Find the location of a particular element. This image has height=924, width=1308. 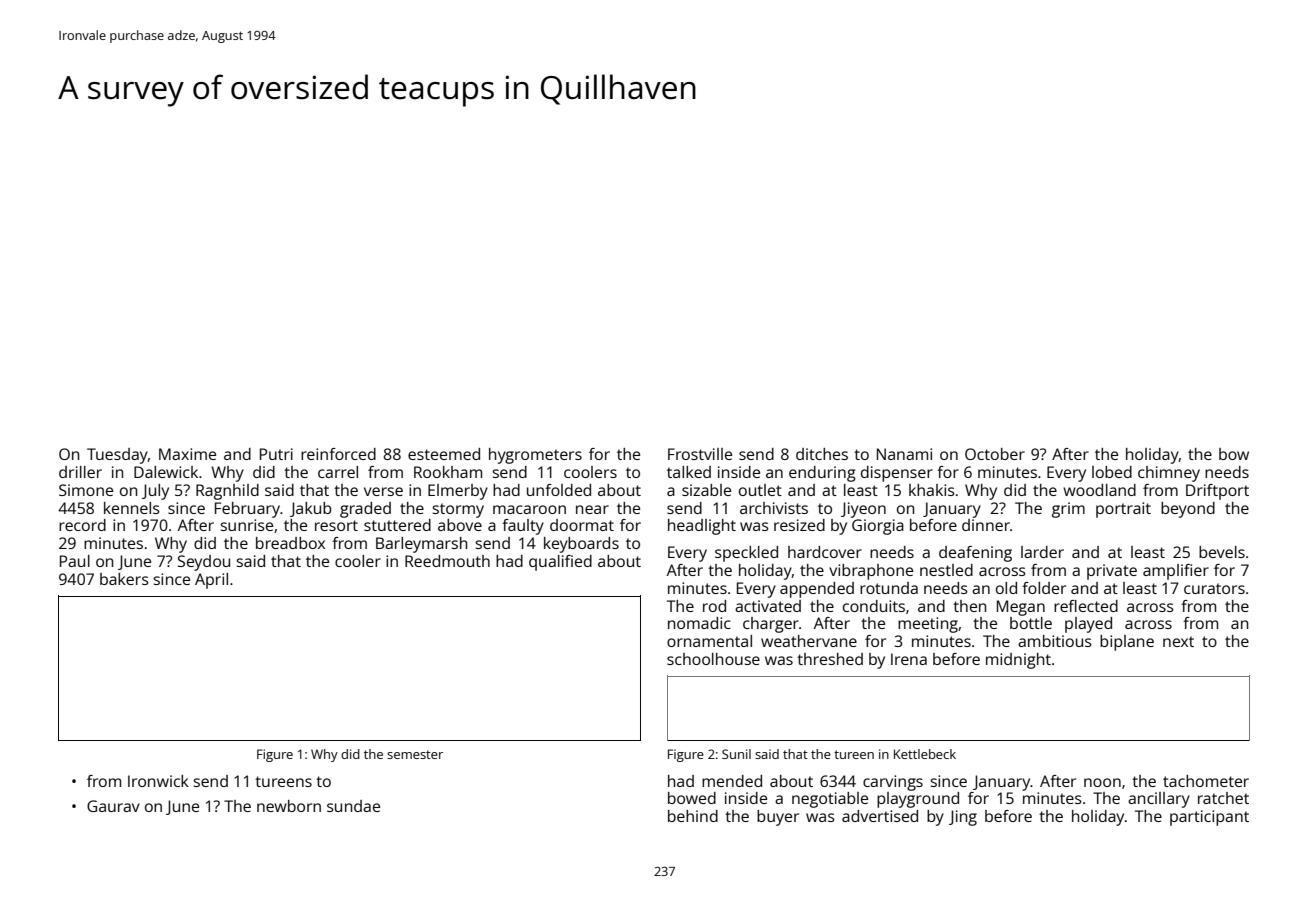

esteemed is located at coordinates (444, 454).
